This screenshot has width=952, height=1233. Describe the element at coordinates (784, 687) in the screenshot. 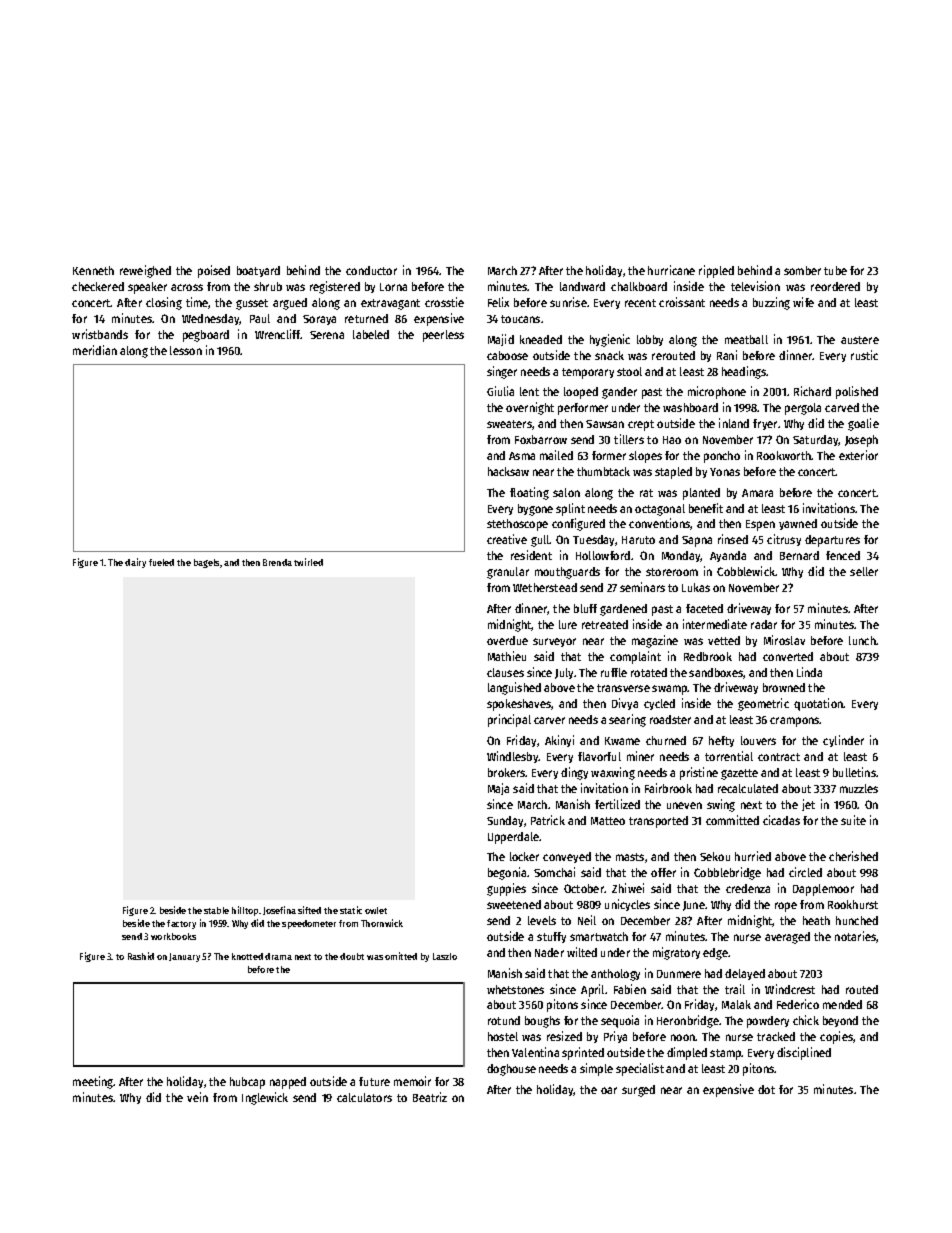

I see `browned` at that location.
